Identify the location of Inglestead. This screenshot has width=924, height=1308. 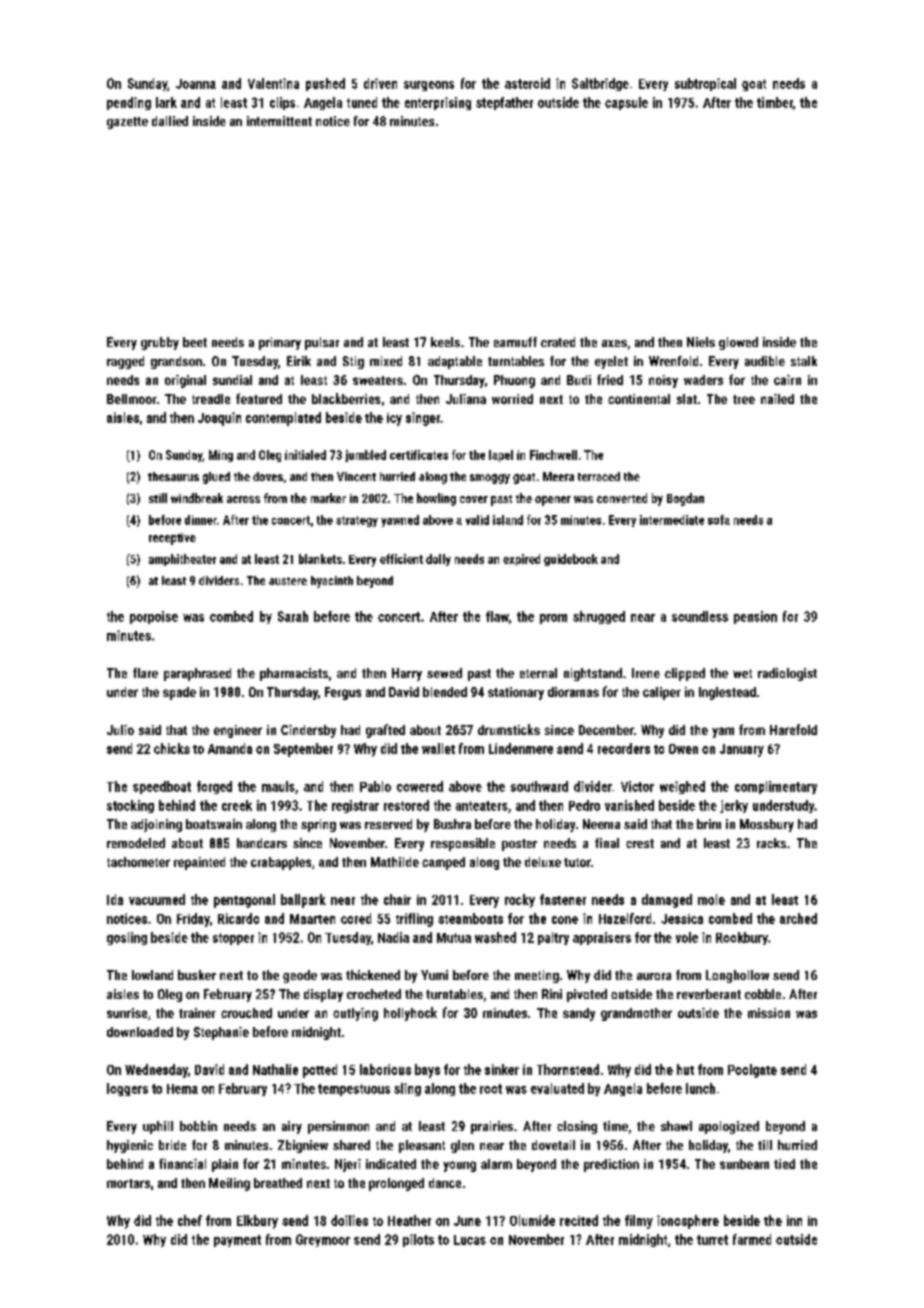
(727, 693).
